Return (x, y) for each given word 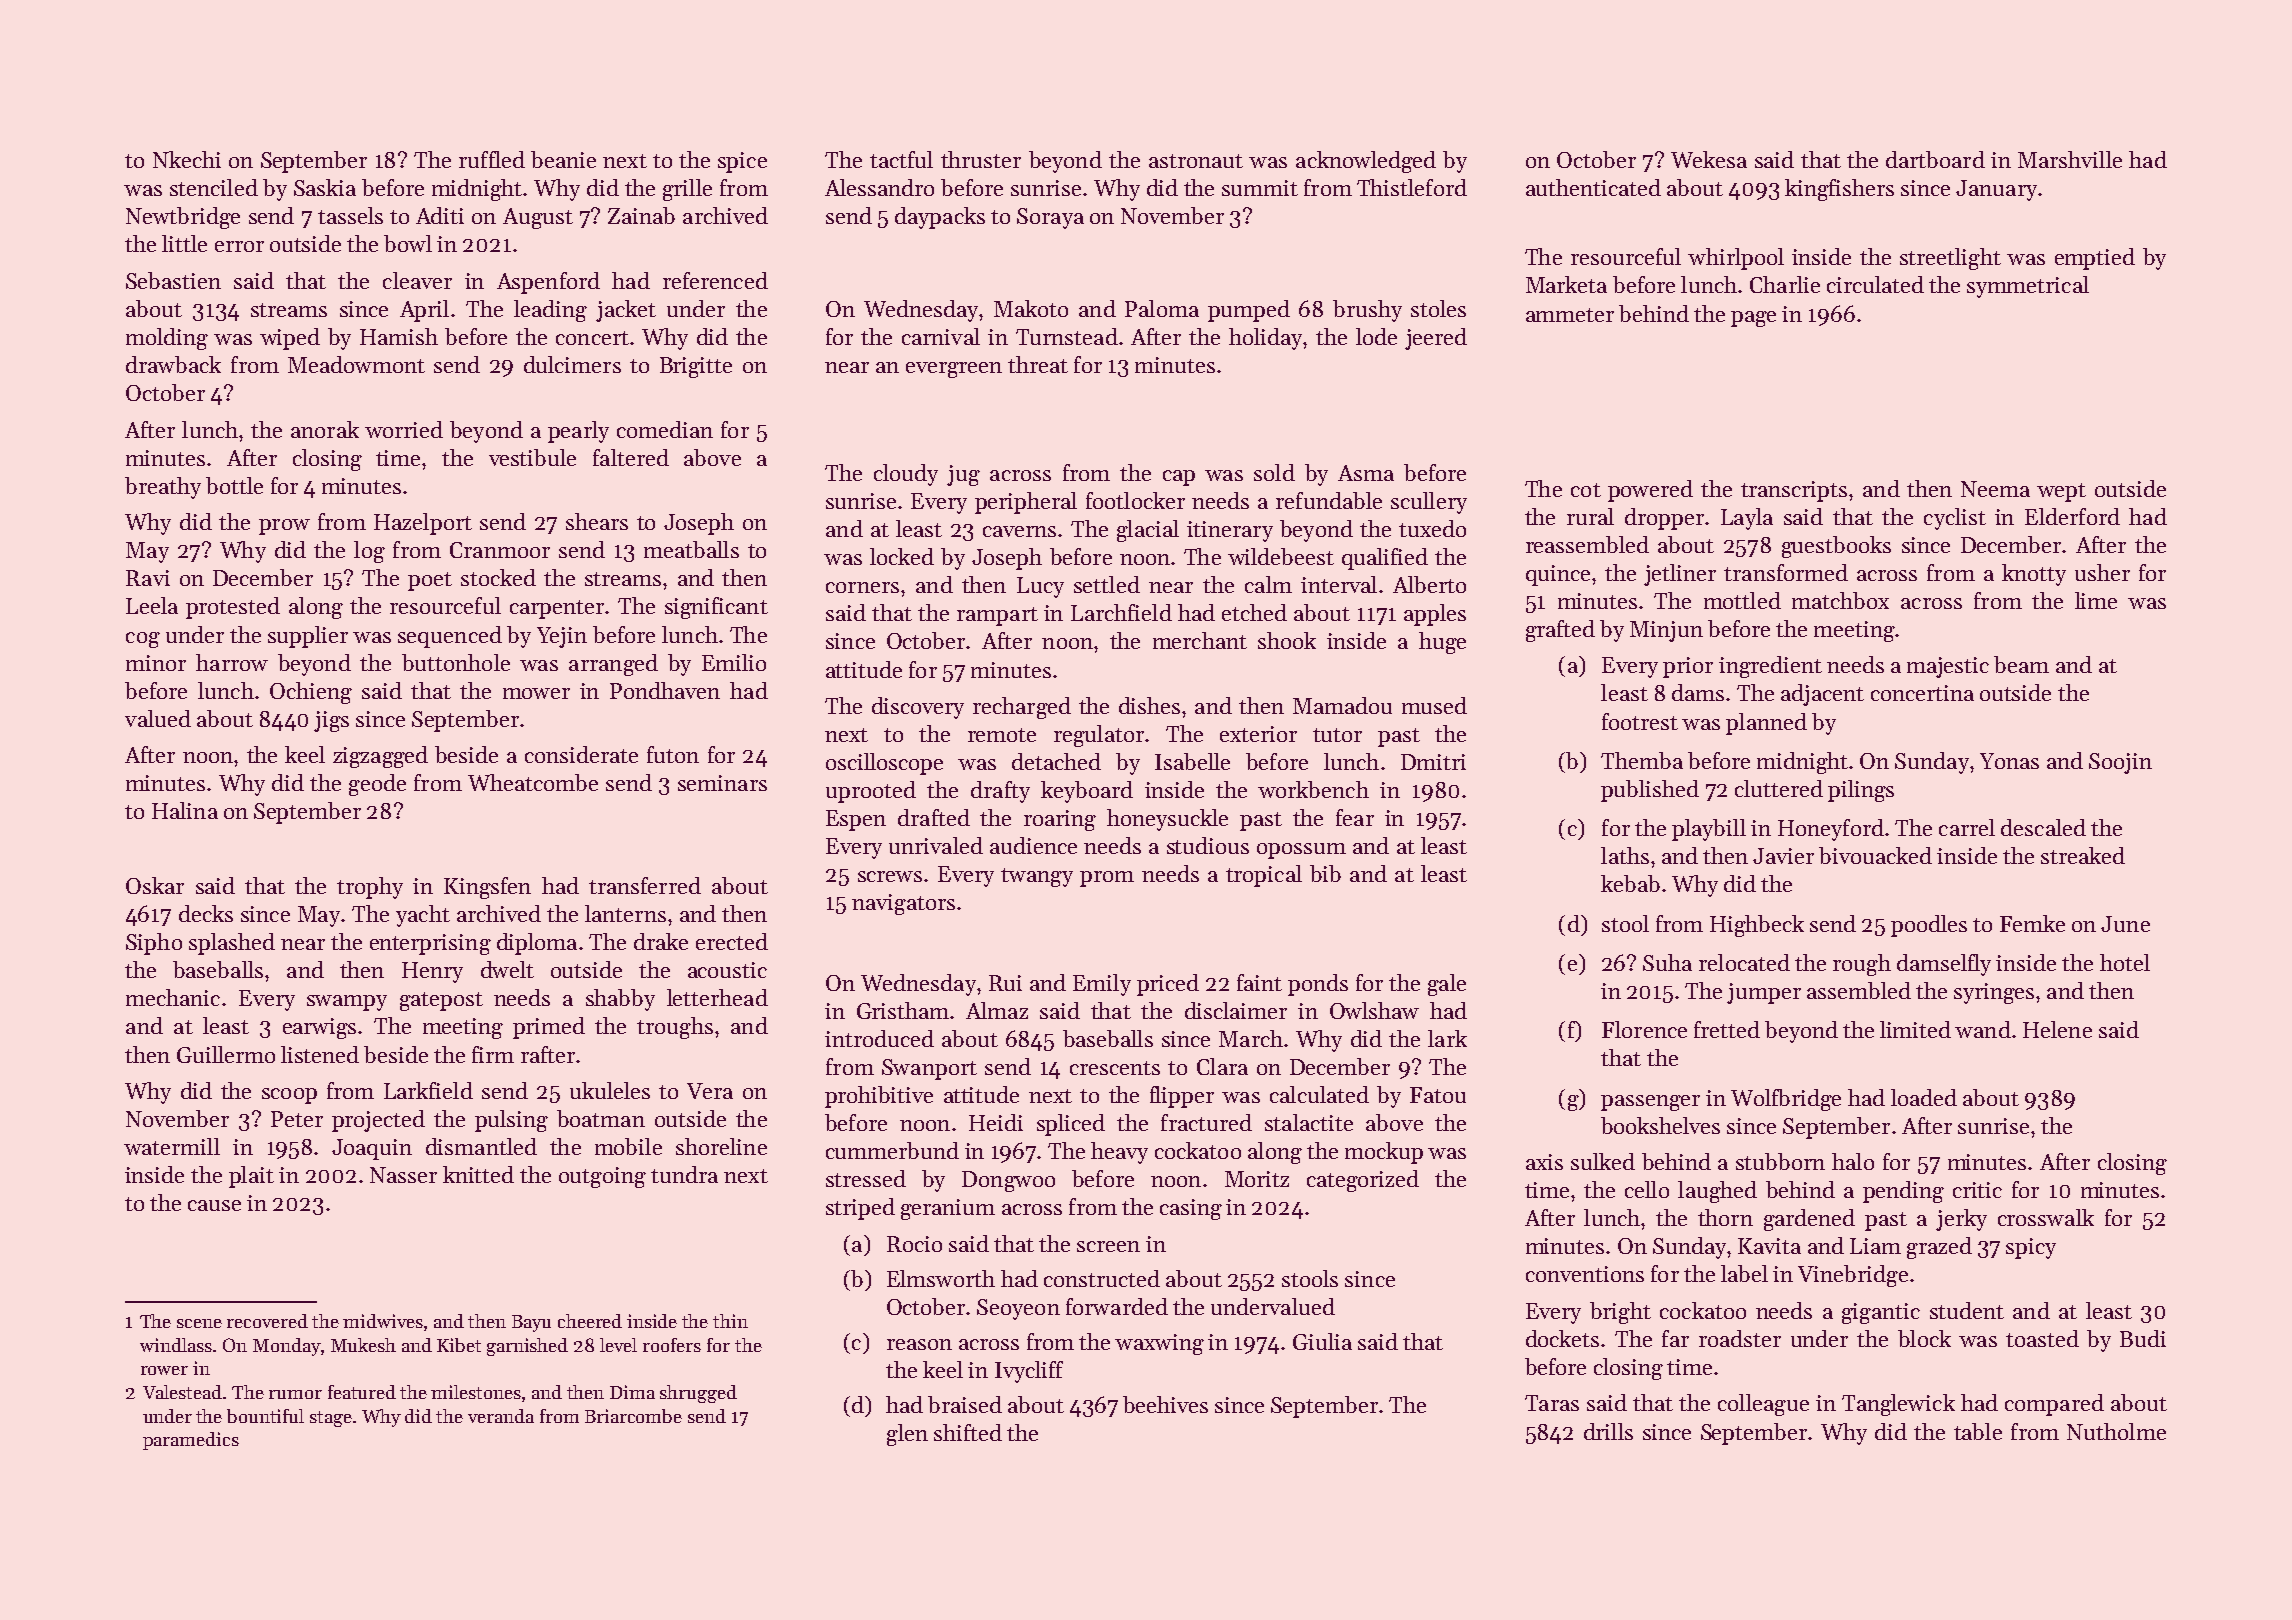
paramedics (191, 1441)
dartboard (1935, 159)
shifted (968, 1432)
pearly (578, 432)
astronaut (1196, 161)
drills (1608, 1431)
